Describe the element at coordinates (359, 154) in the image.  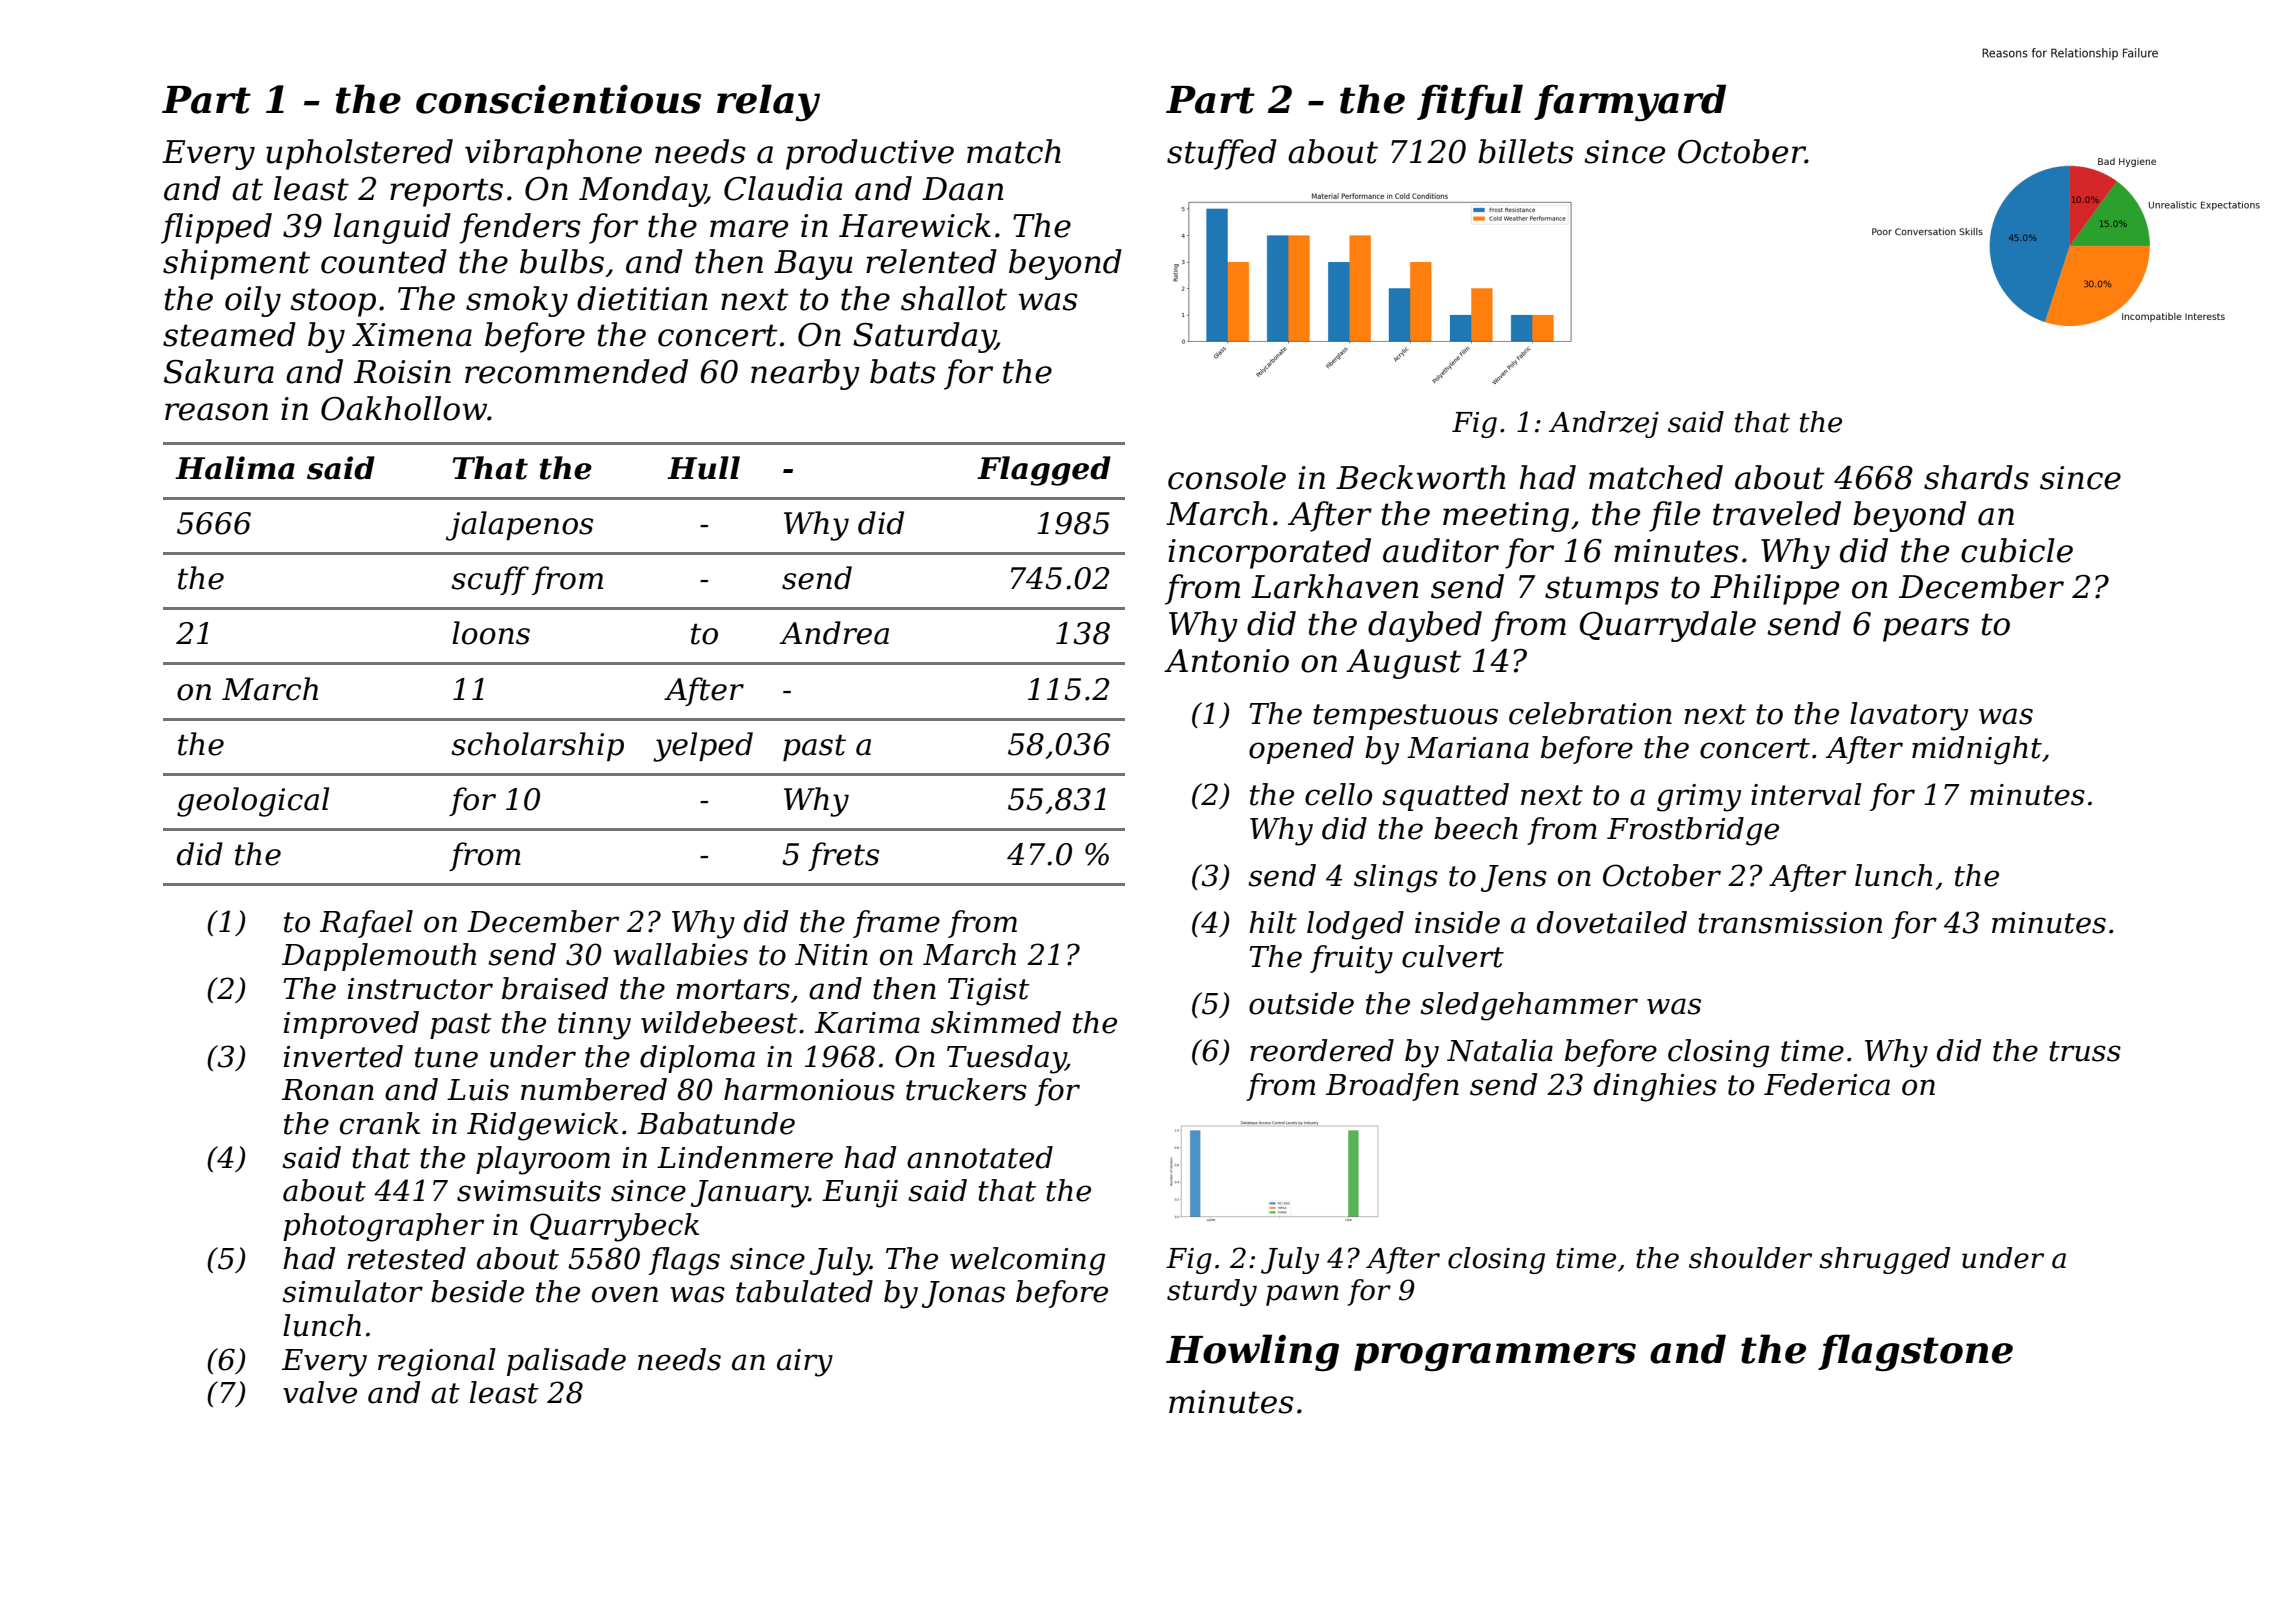
I see `upholstered` at that location.
